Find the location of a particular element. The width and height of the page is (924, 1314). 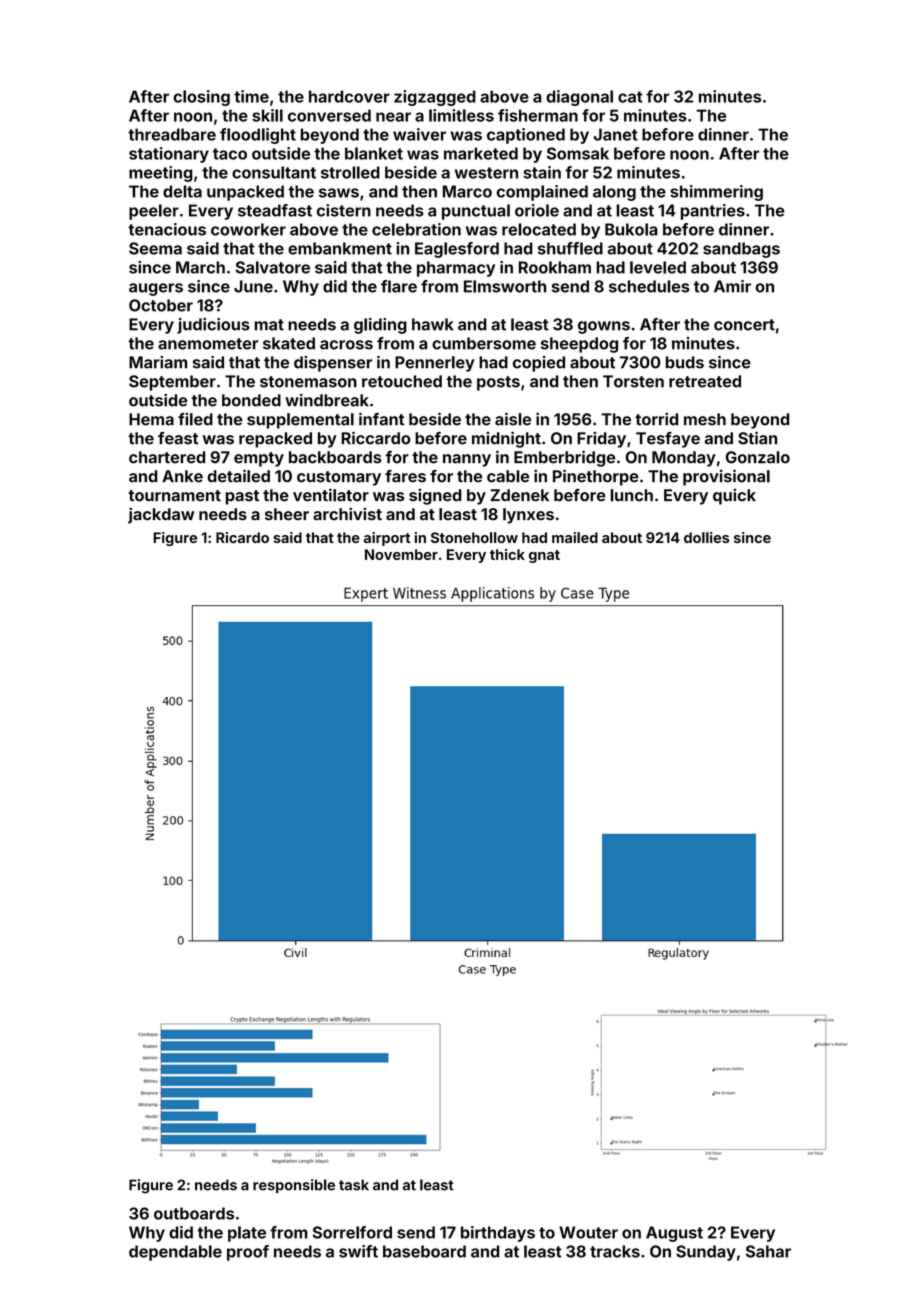

diagonal is located at coordinates (579, 98).
